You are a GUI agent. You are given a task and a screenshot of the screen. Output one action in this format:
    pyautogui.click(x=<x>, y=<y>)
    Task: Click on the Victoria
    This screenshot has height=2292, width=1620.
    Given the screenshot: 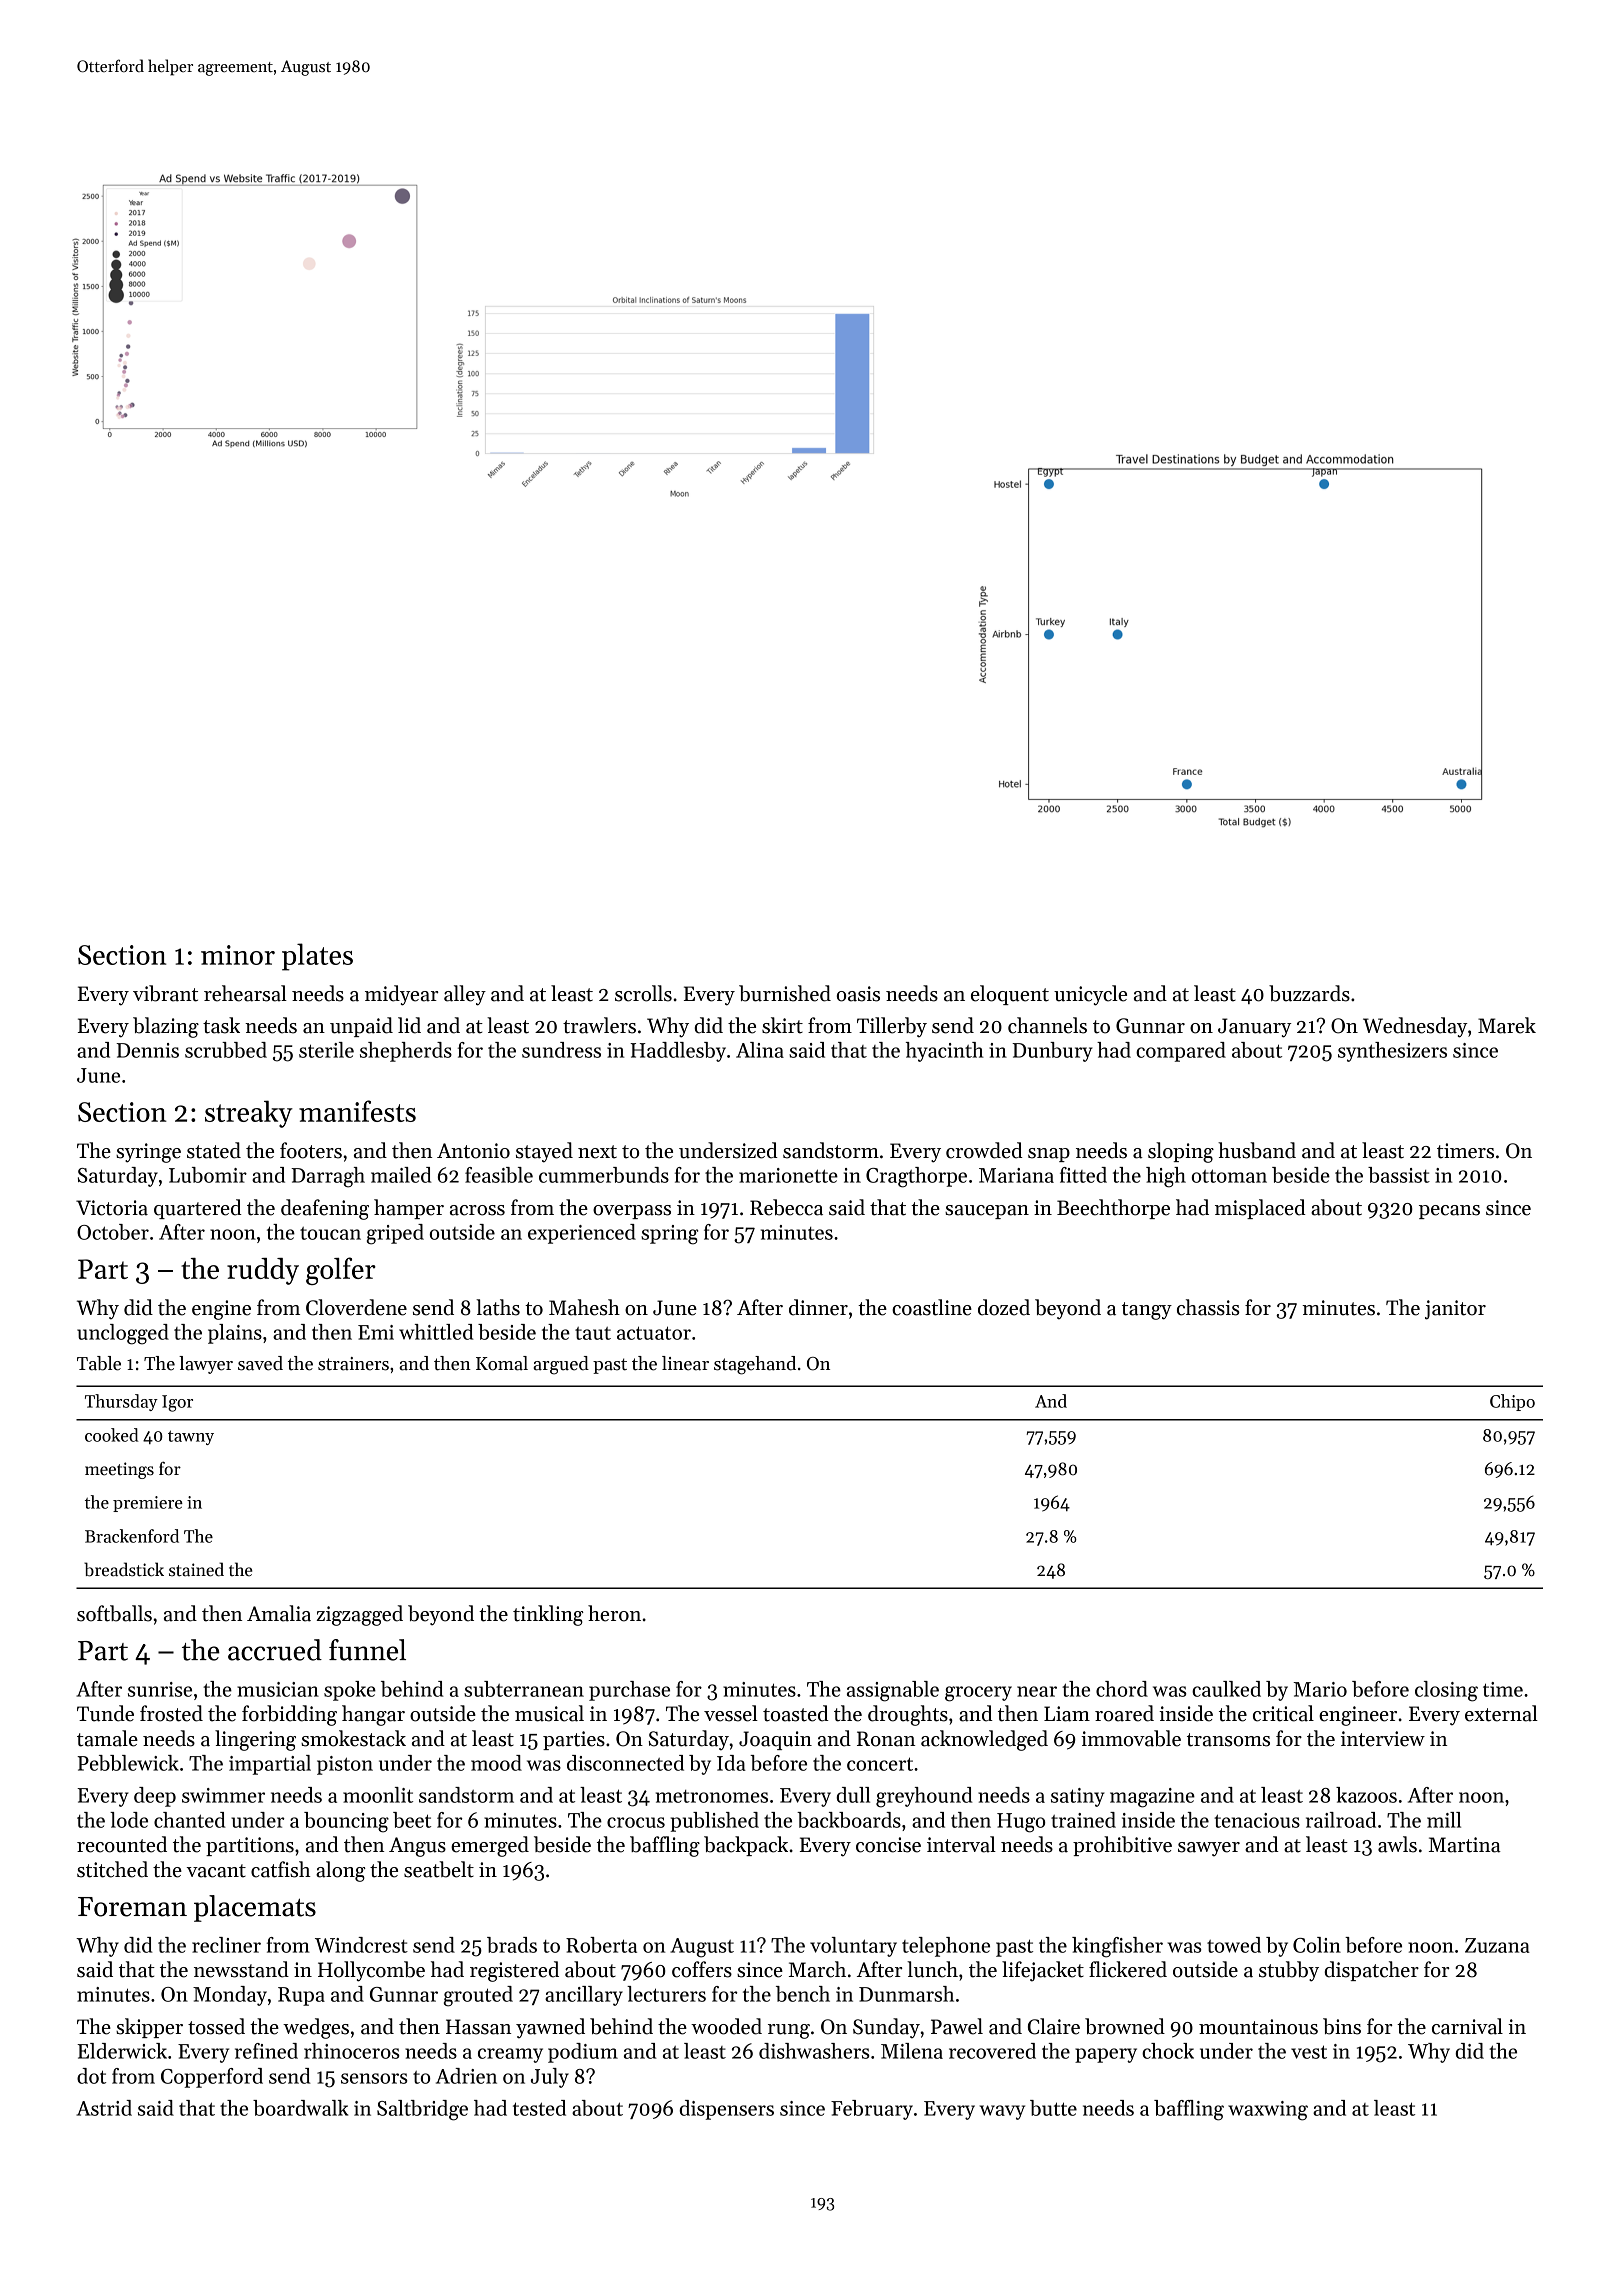 What is the action you would take?
    pyautogui.click(x=112, y=1208)
